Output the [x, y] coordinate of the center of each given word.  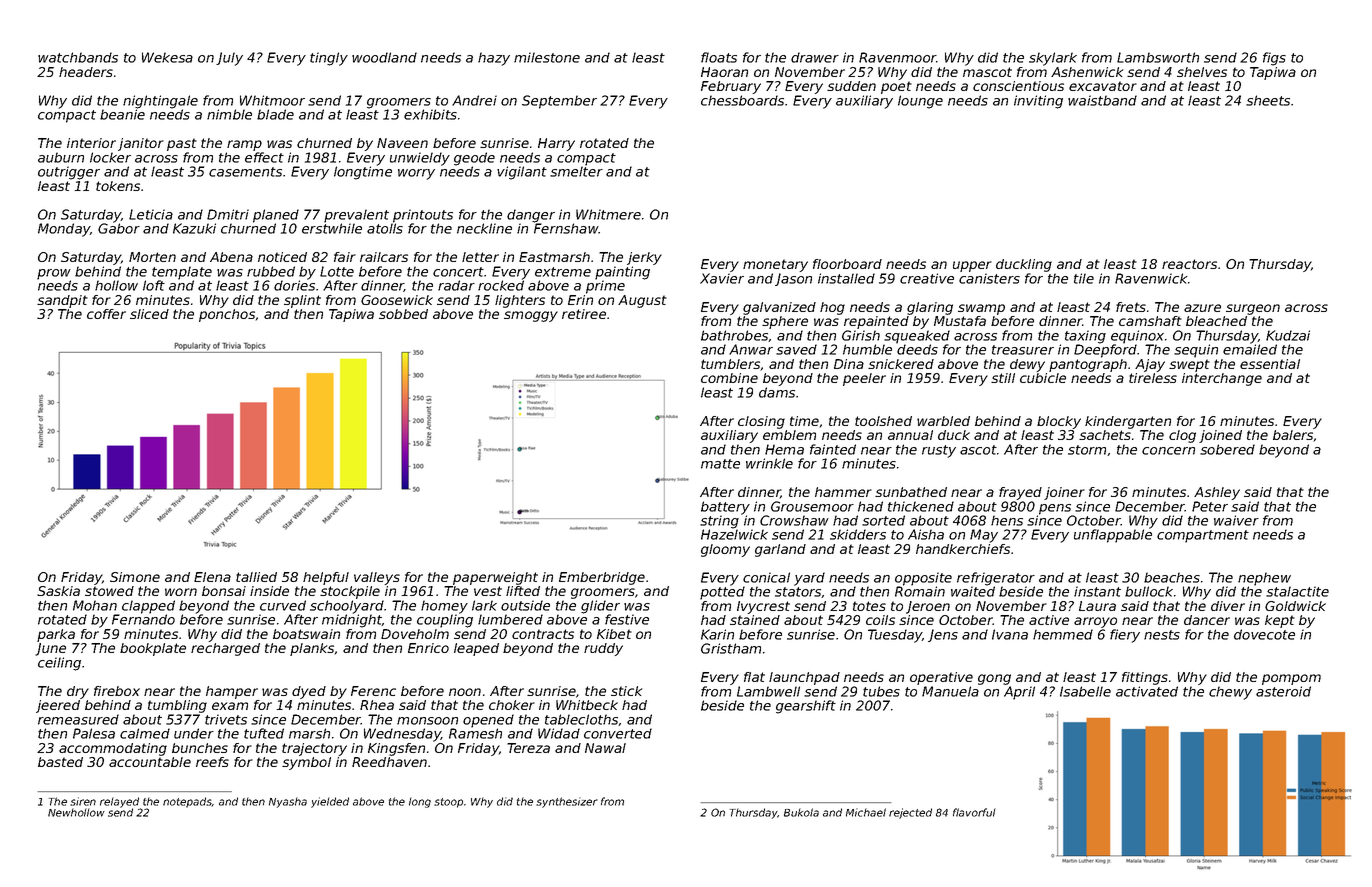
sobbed [403, 314]
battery [725, 508]
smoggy [531, 316]
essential [1270, 364]
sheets [1268, 100]
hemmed [1063, 634]
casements [245, 172]
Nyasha [288, 802]
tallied [256, 577]
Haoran [724, 72]
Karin [717, 634]
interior [91, 143]
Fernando [143, 619]
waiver [1236, 520]
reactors [1189, 264]
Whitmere [608, 214]
